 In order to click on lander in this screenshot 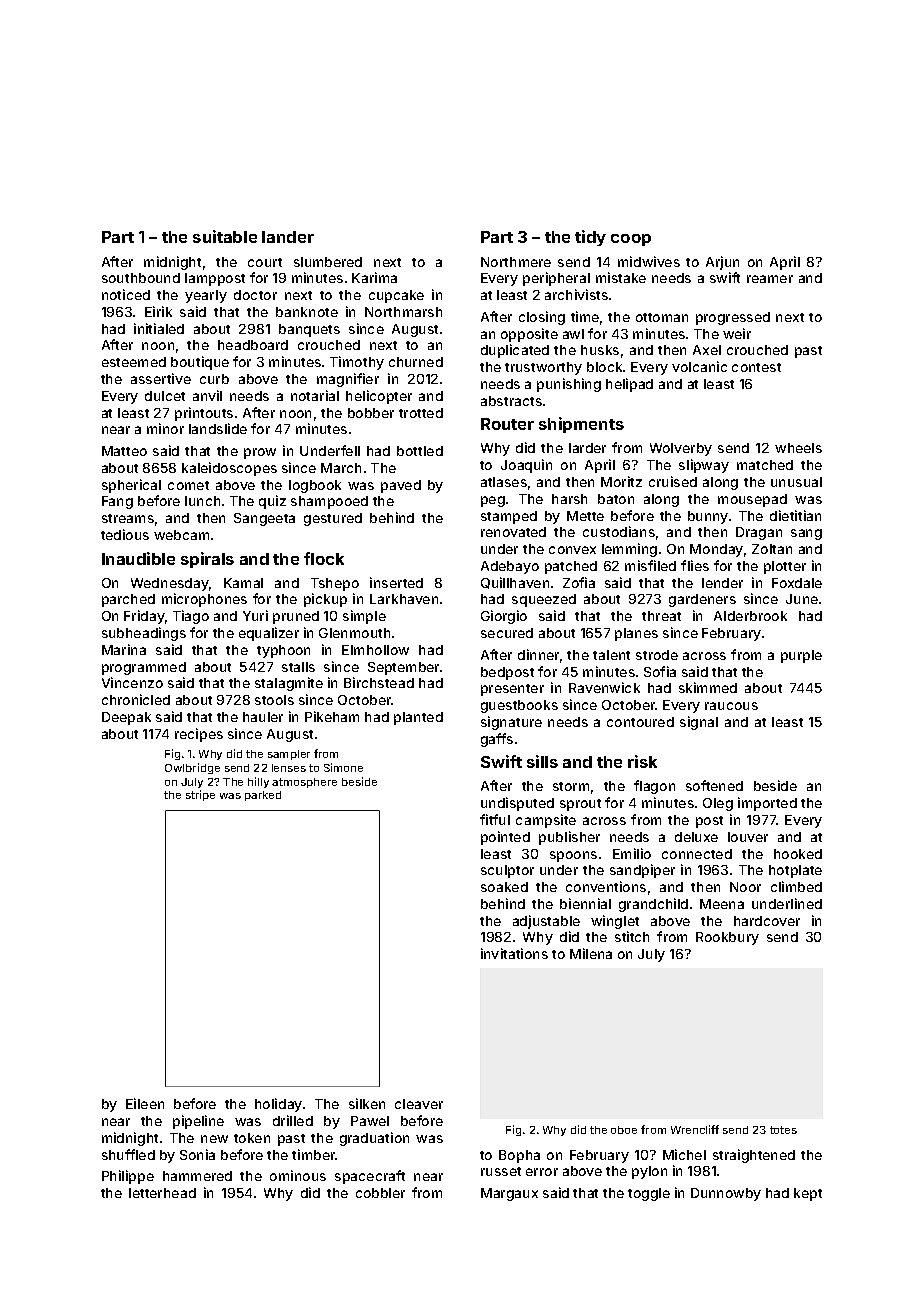, I will do `click(288, 237)`.
